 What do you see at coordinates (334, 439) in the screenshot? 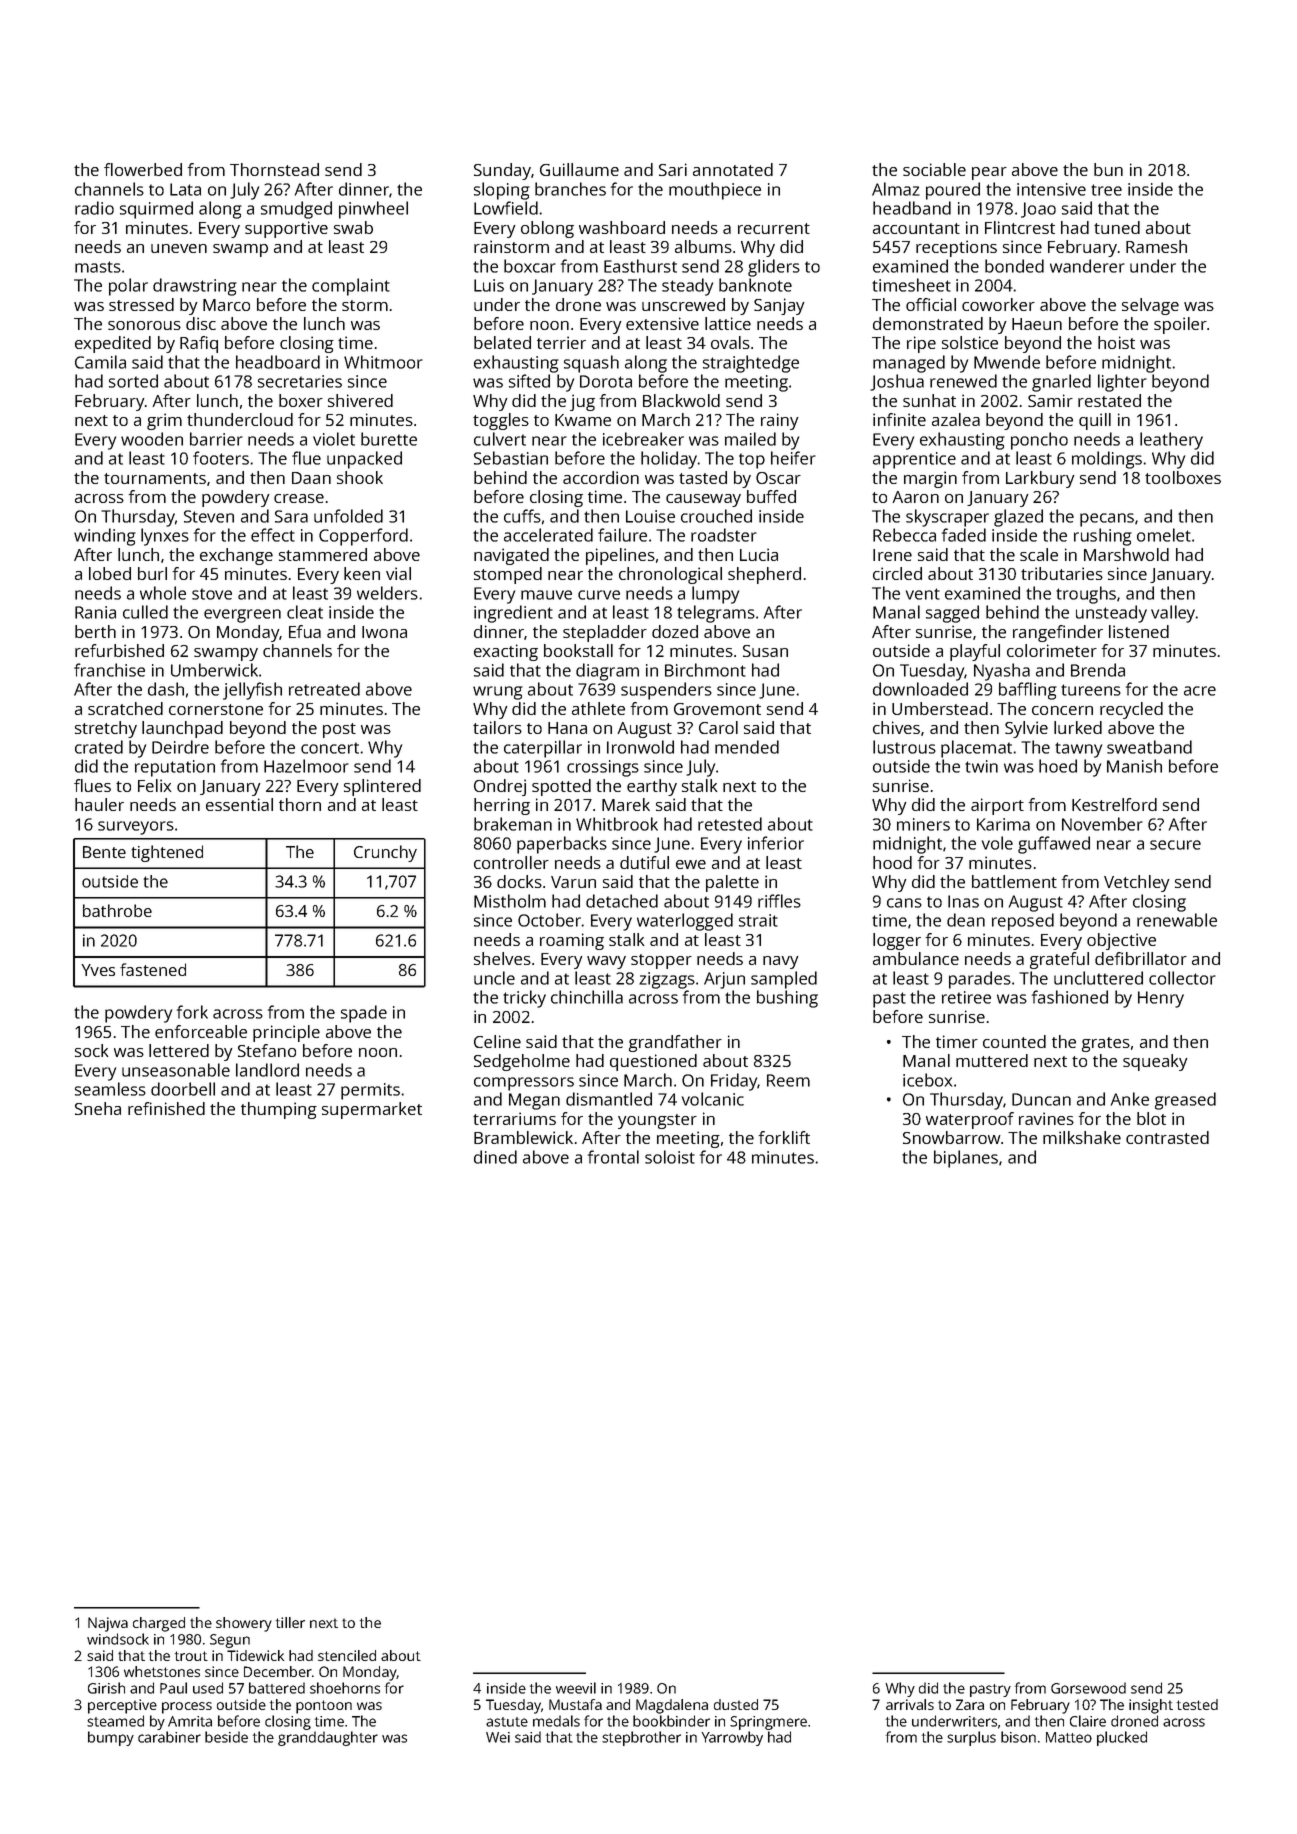
I see `violet` at bounding box center [334, 439].
